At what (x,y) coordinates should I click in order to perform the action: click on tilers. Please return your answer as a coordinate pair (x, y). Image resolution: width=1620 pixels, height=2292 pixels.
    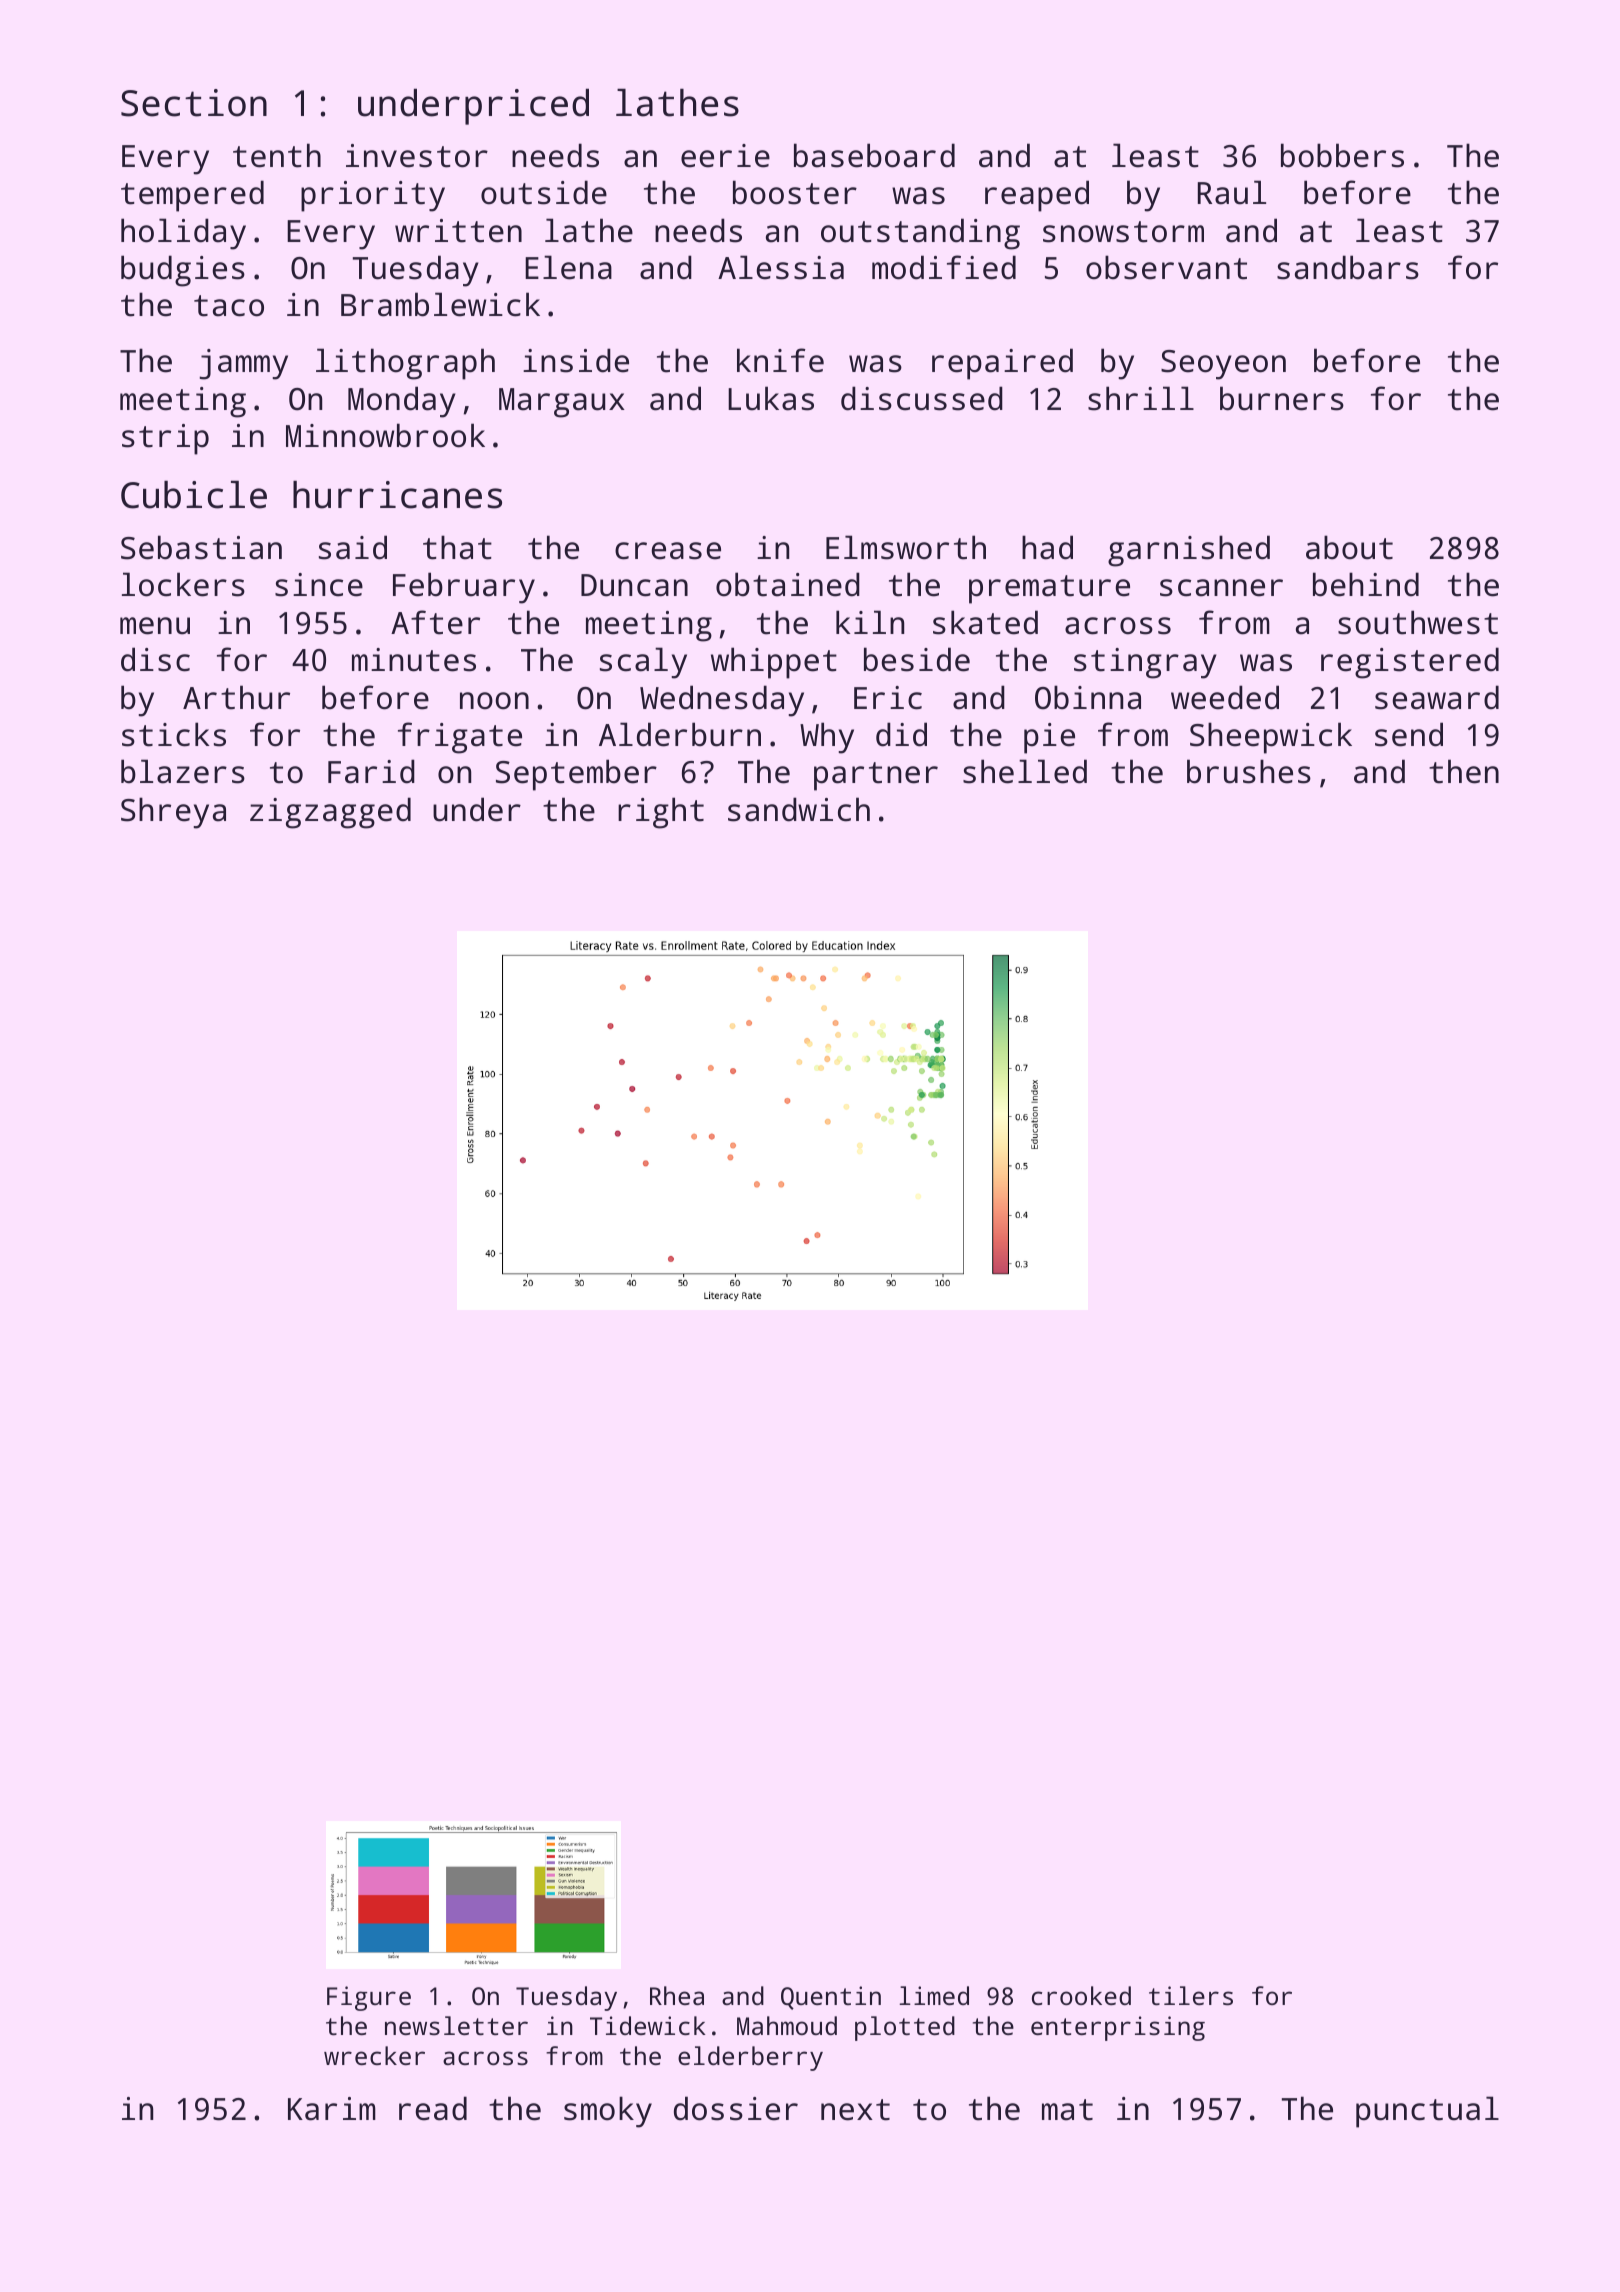
    Looking at the image, I should click on (1191, 1995).
